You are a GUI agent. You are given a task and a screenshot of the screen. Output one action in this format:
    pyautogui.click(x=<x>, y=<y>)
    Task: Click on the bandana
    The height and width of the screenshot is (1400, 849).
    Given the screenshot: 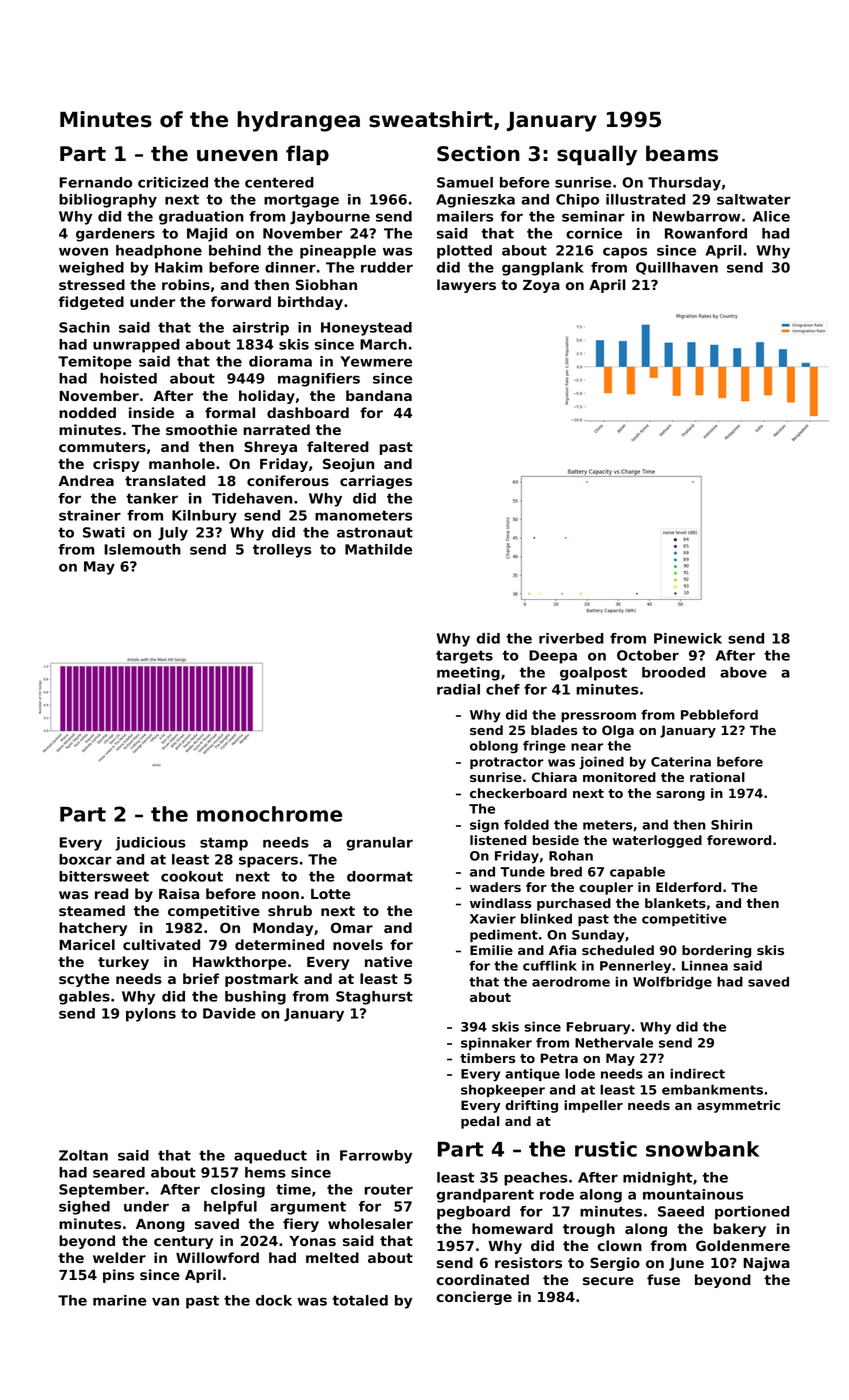 What is the action you would take?
    pyautogui.click(x=379, y=395)
